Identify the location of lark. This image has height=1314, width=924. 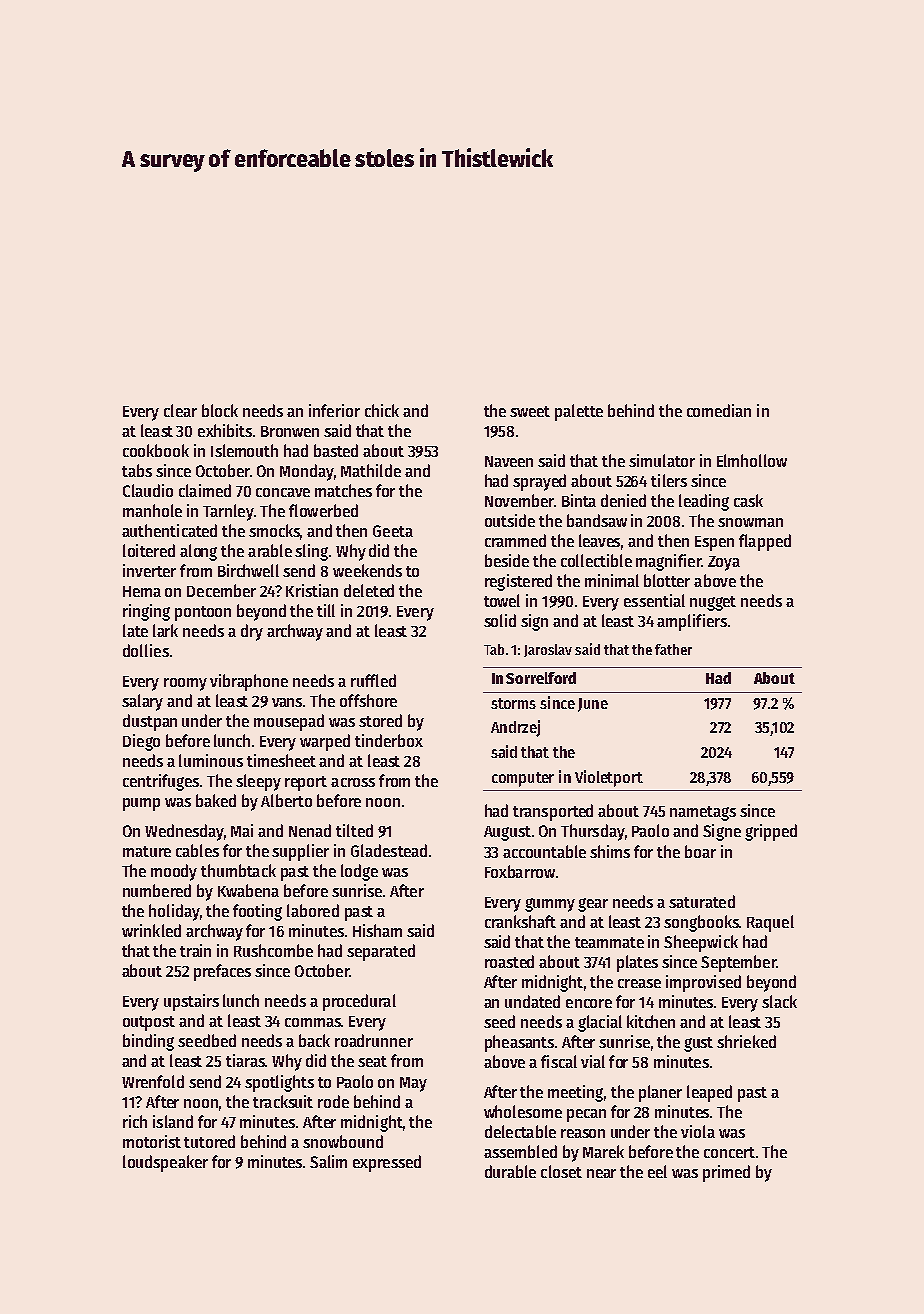
(165, 630).
